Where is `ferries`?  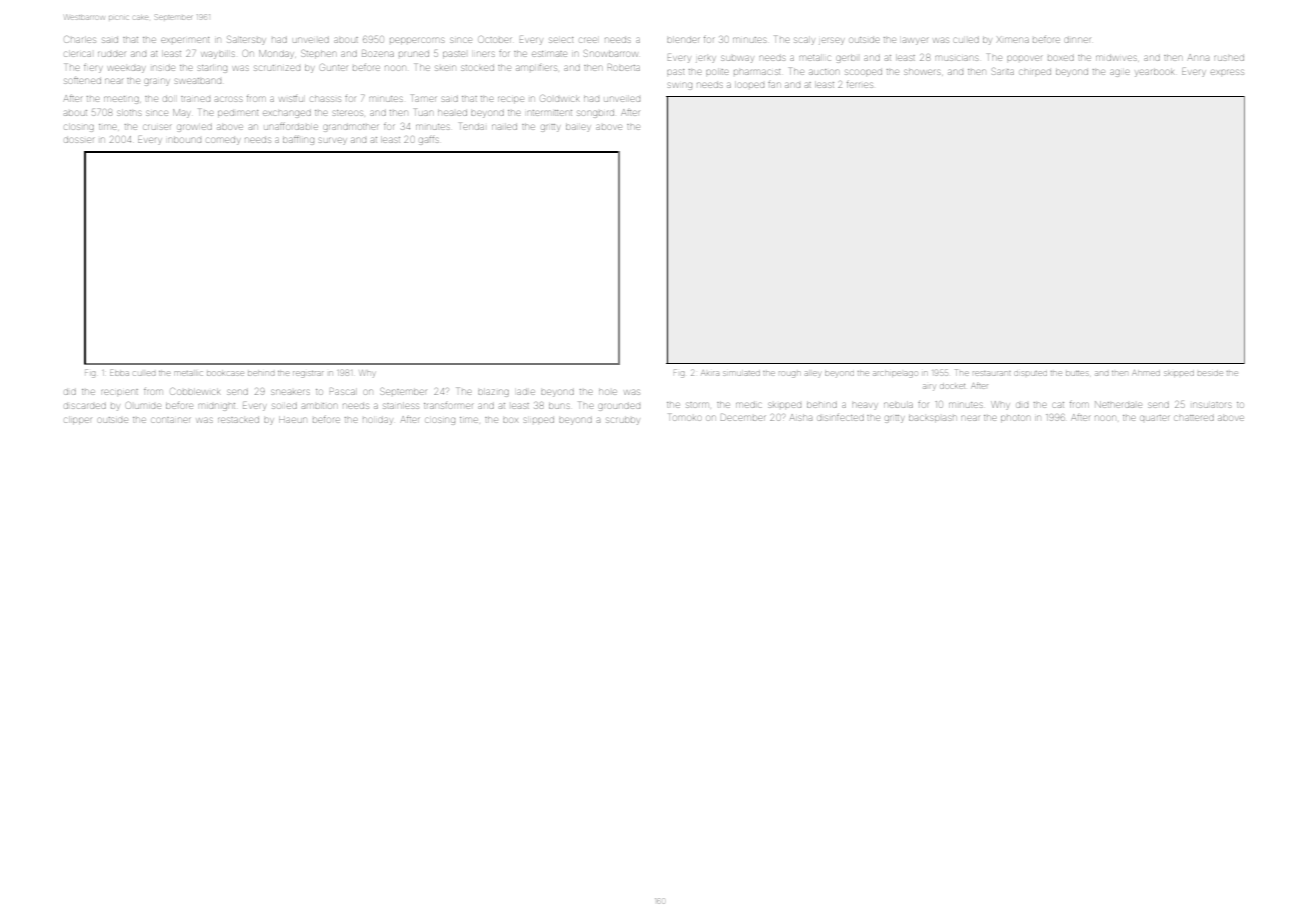 ferries is located at coordinates (860, 85).
